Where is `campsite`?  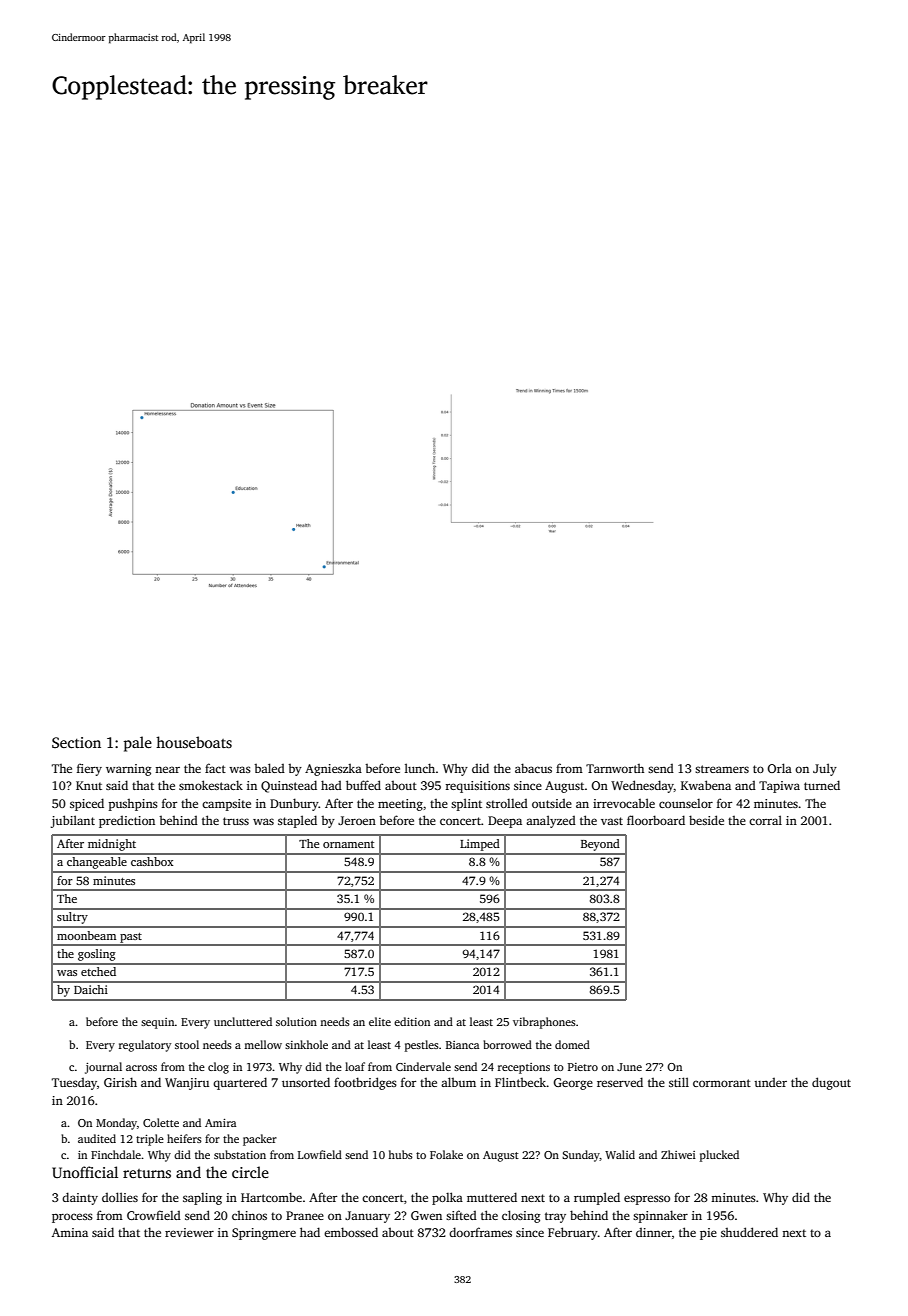 campsite is located at coordinates (226, 805).
